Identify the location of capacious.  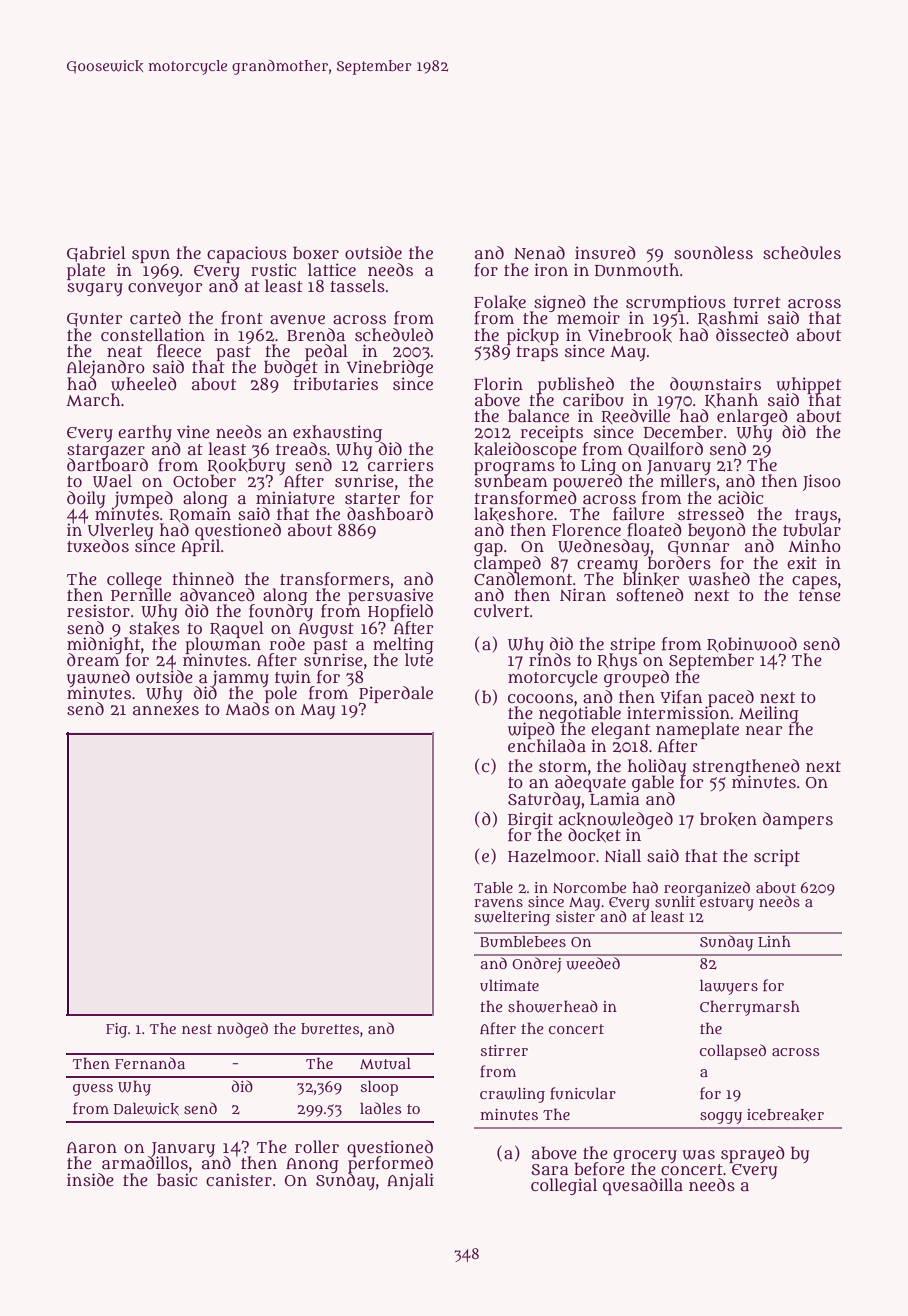
(247, 254).
